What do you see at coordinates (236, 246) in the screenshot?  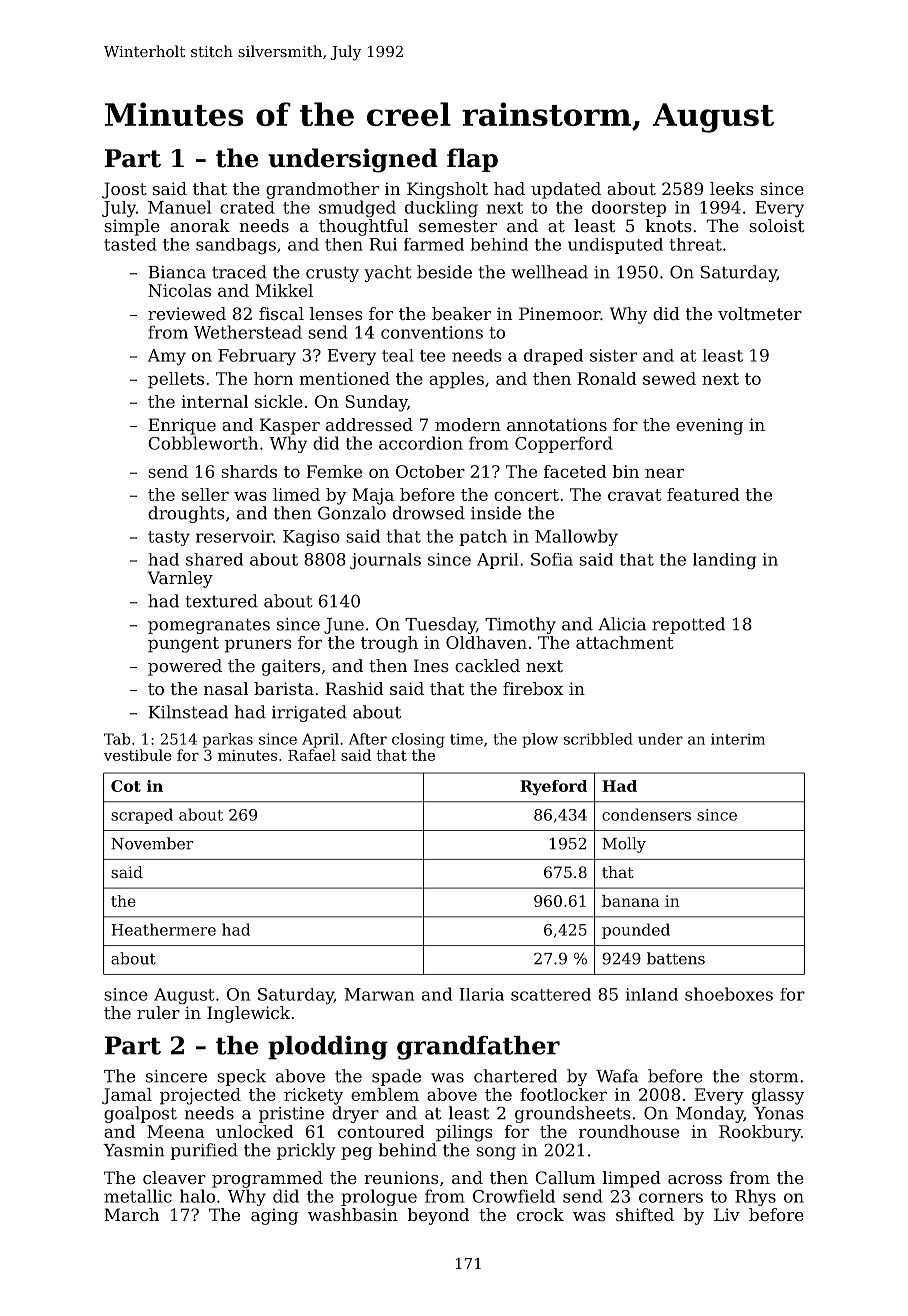 I see `sandbags` at bounding box center [236, 246].
